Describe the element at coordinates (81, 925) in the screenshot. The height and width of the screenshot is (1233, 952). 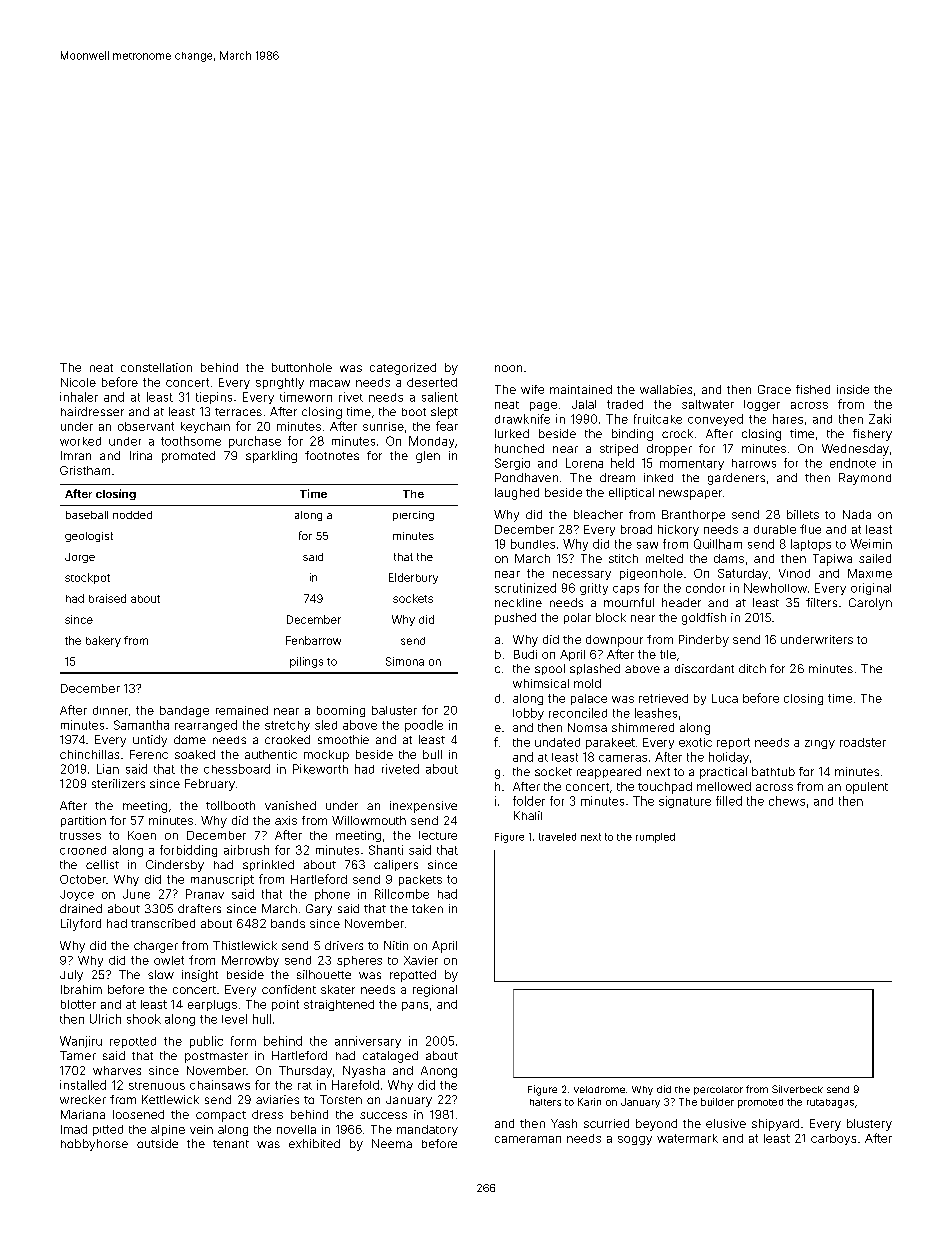
I see `Lilyford` at that location.
